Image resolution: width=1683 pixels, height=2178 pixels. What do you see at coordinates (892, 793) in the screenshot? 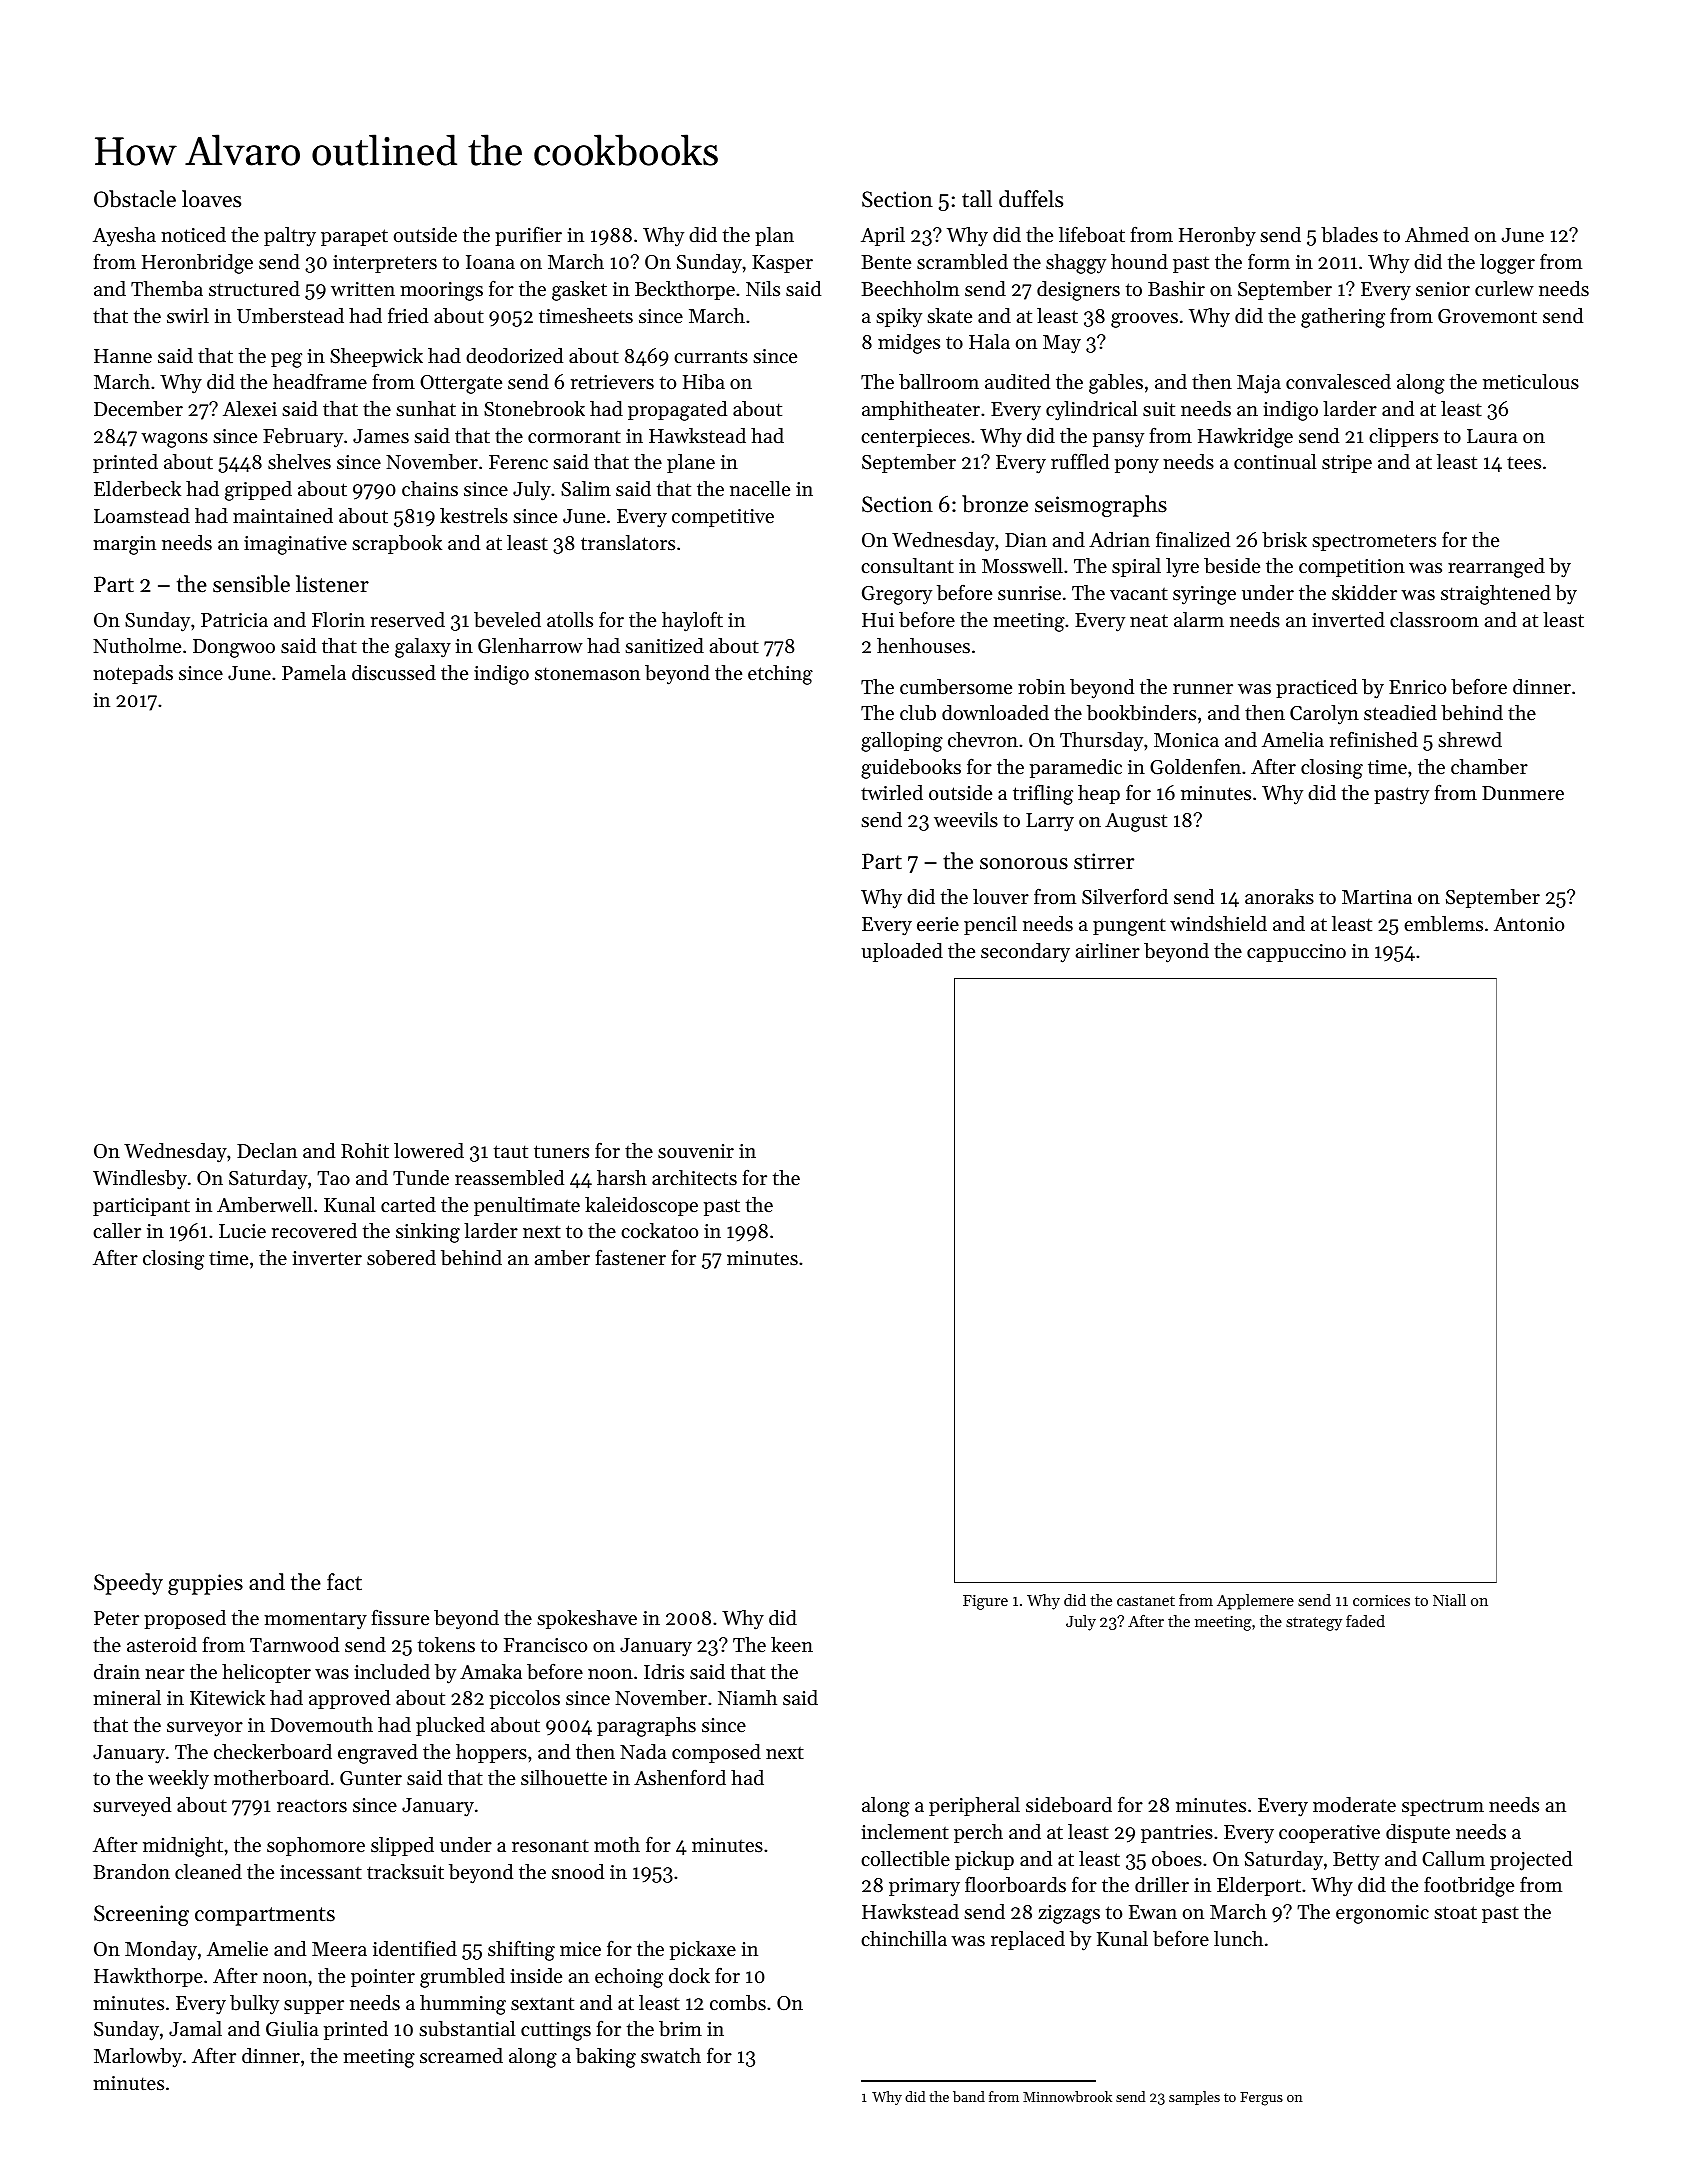
I see `twirled` at bounding box center [892, 793].
